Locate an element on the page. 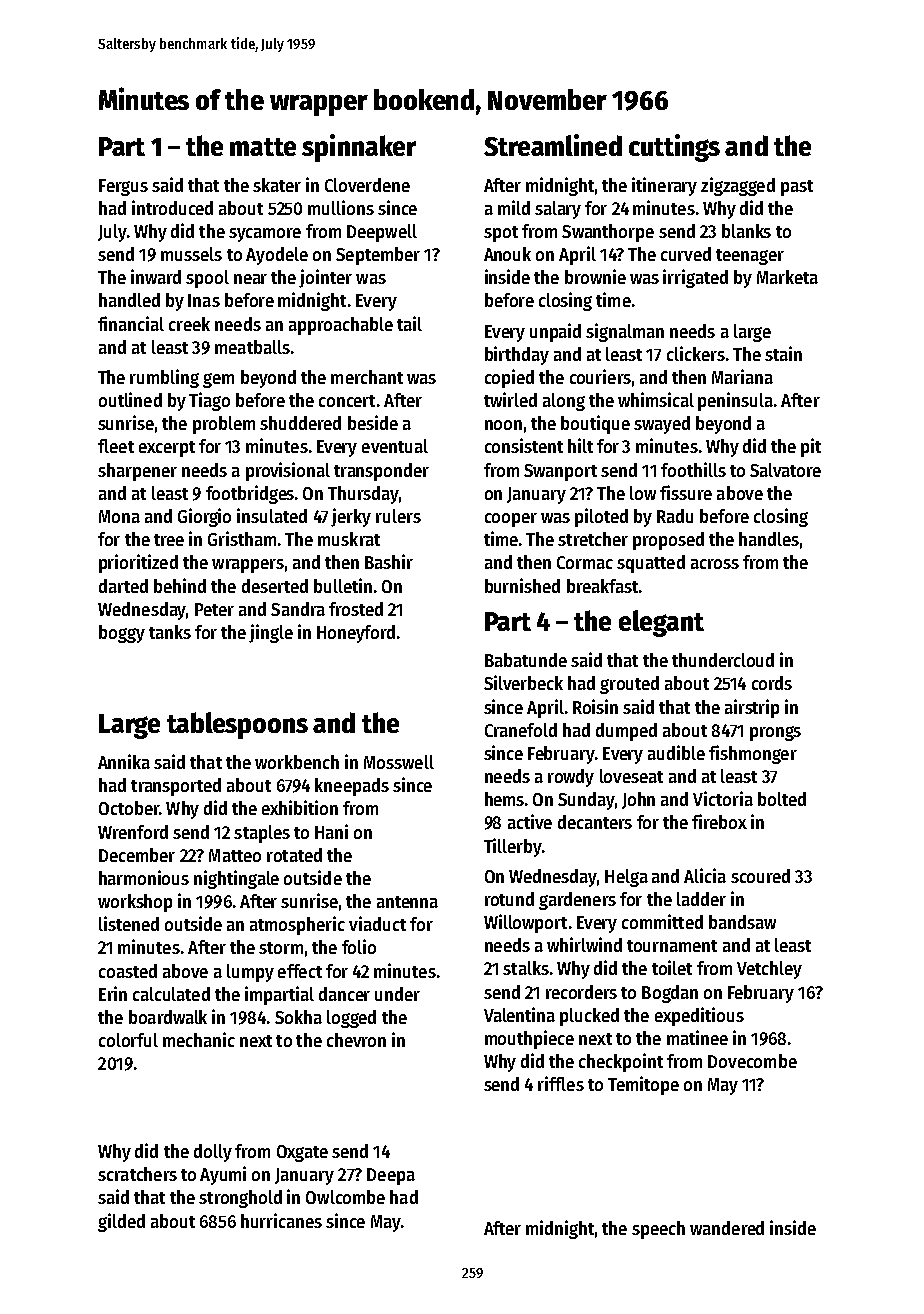 This image has height=1314, width=924. spinnaker is located at coordinates (359, 148).
